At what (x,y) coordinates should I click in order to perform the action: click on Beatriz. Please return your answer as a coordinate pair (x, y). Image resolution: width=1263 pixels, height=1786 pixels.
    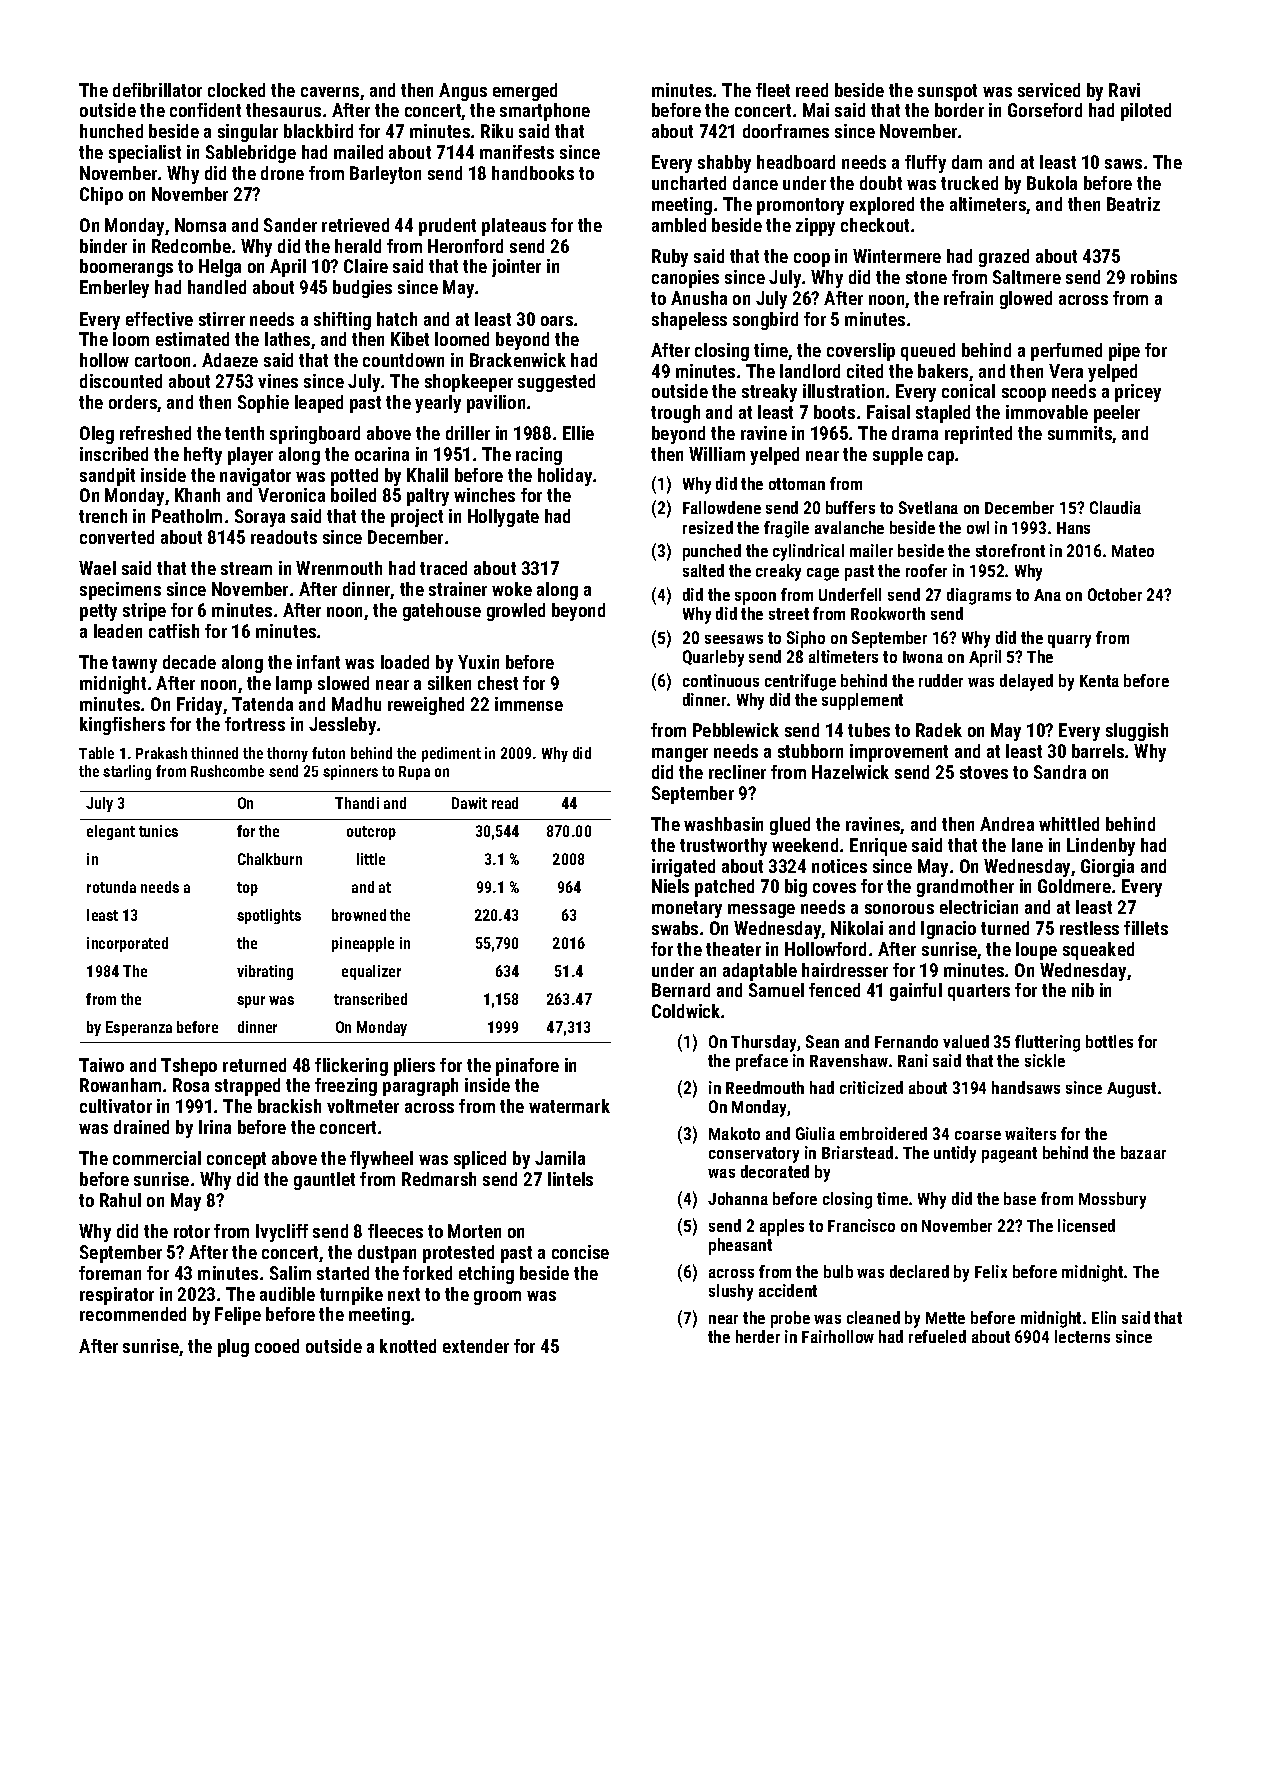
    Looking at the image, I should click on (1133, 204).
